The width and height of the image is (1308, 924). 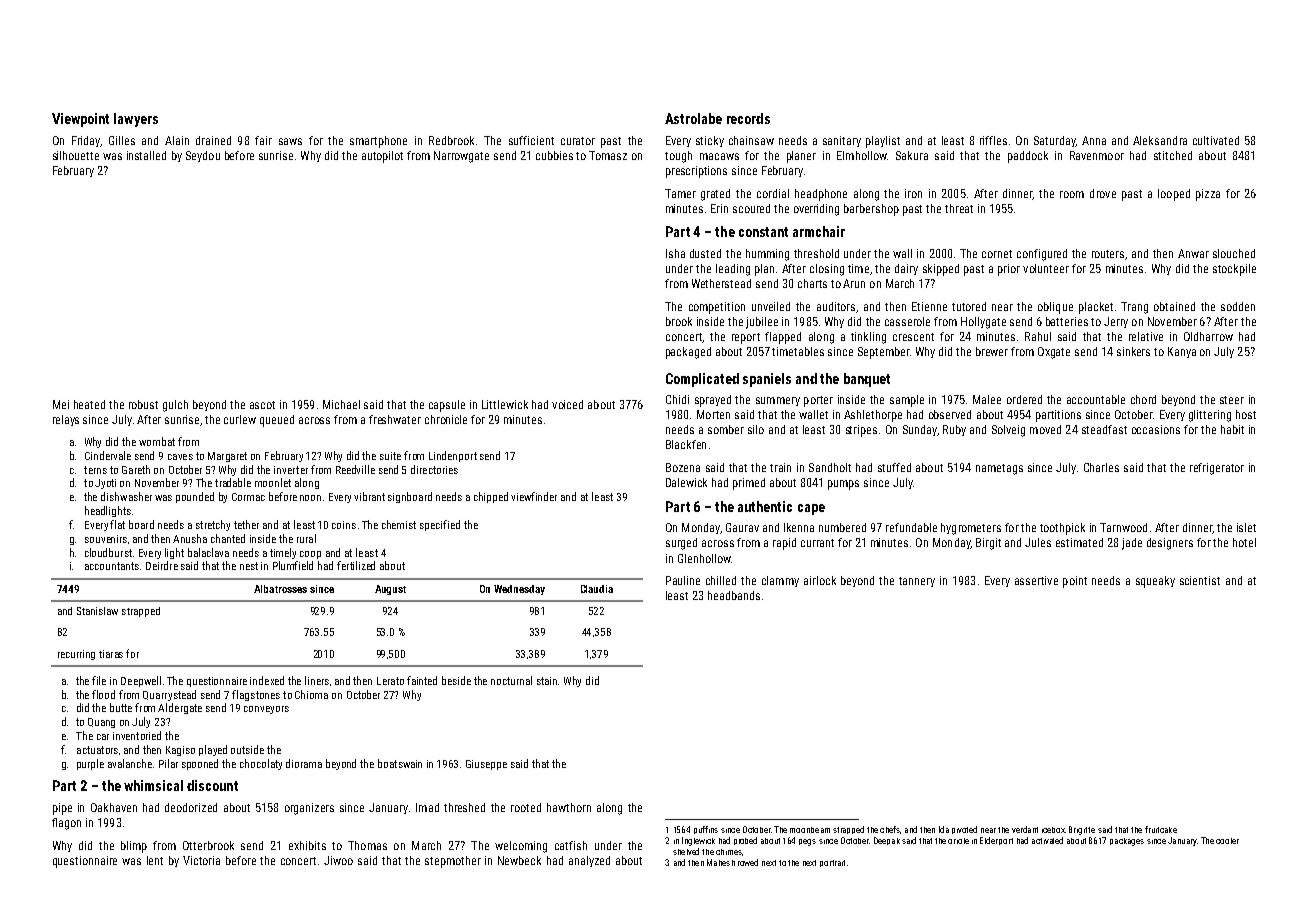 What do you see at coordinates (1227, 841) in the image?
I see `cooler` at bounding box center [1227, 841].
